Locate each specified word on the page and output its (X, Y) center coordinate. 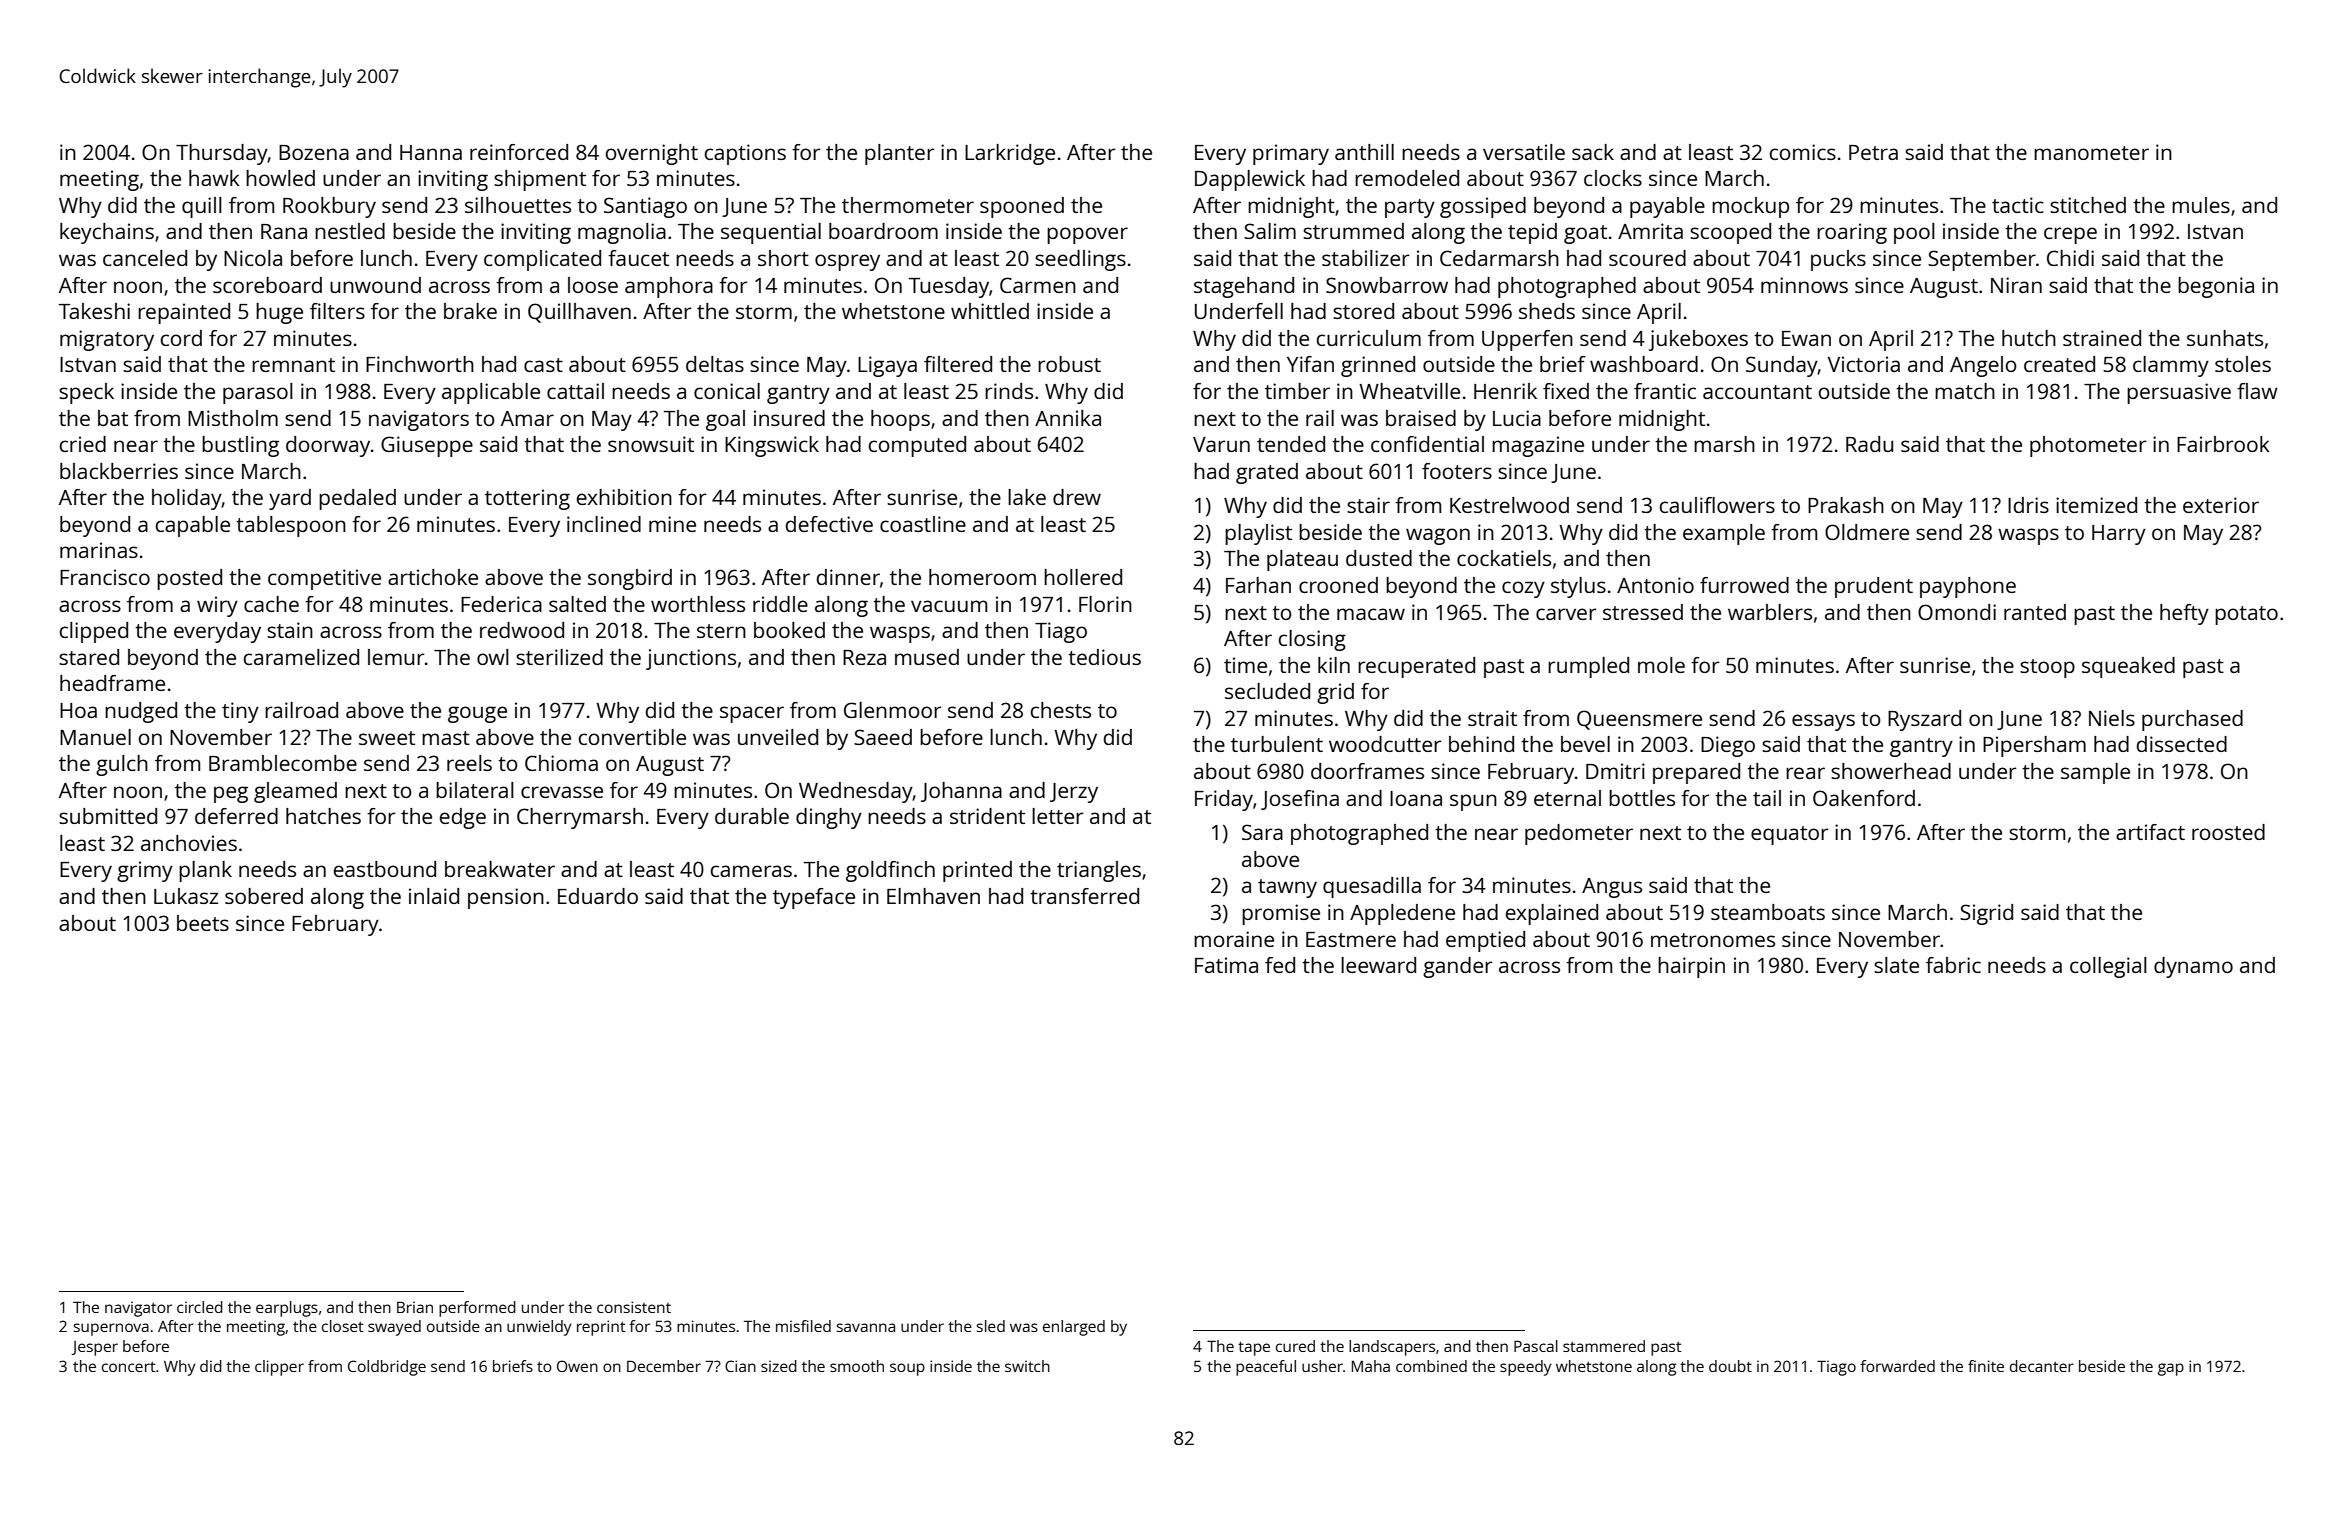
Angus (1612, 888)
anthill (1364, 152)
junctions (691, 659)
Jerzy (1074, 793)
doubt (1730, 1366)
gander (1458, 967)
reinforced (519, 152)
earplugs (287, 1309)
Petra (1873, 152)
